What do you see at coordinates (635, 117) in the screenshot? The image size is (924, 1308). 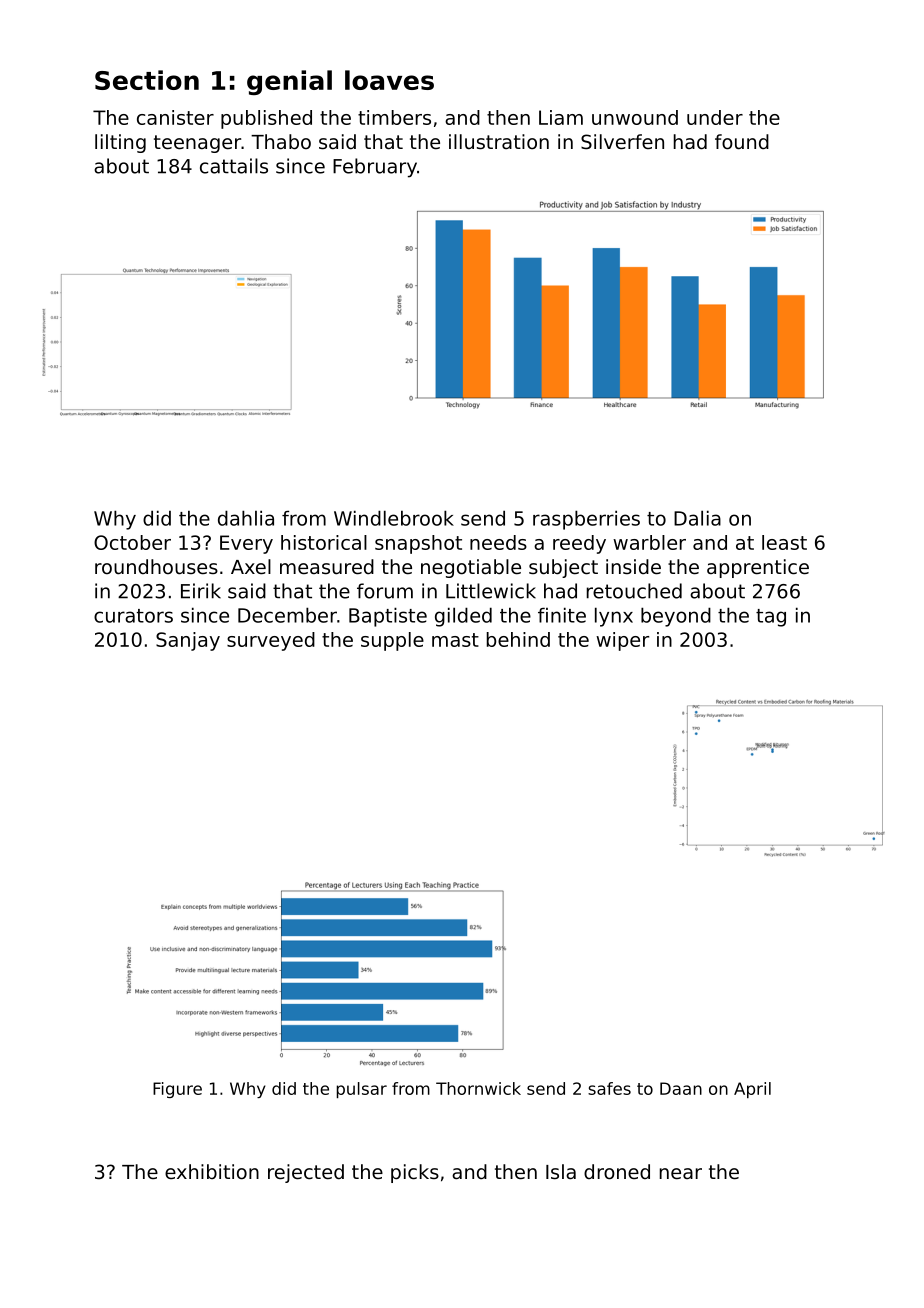 I see `unwound` at bounding box center [635, 117].
